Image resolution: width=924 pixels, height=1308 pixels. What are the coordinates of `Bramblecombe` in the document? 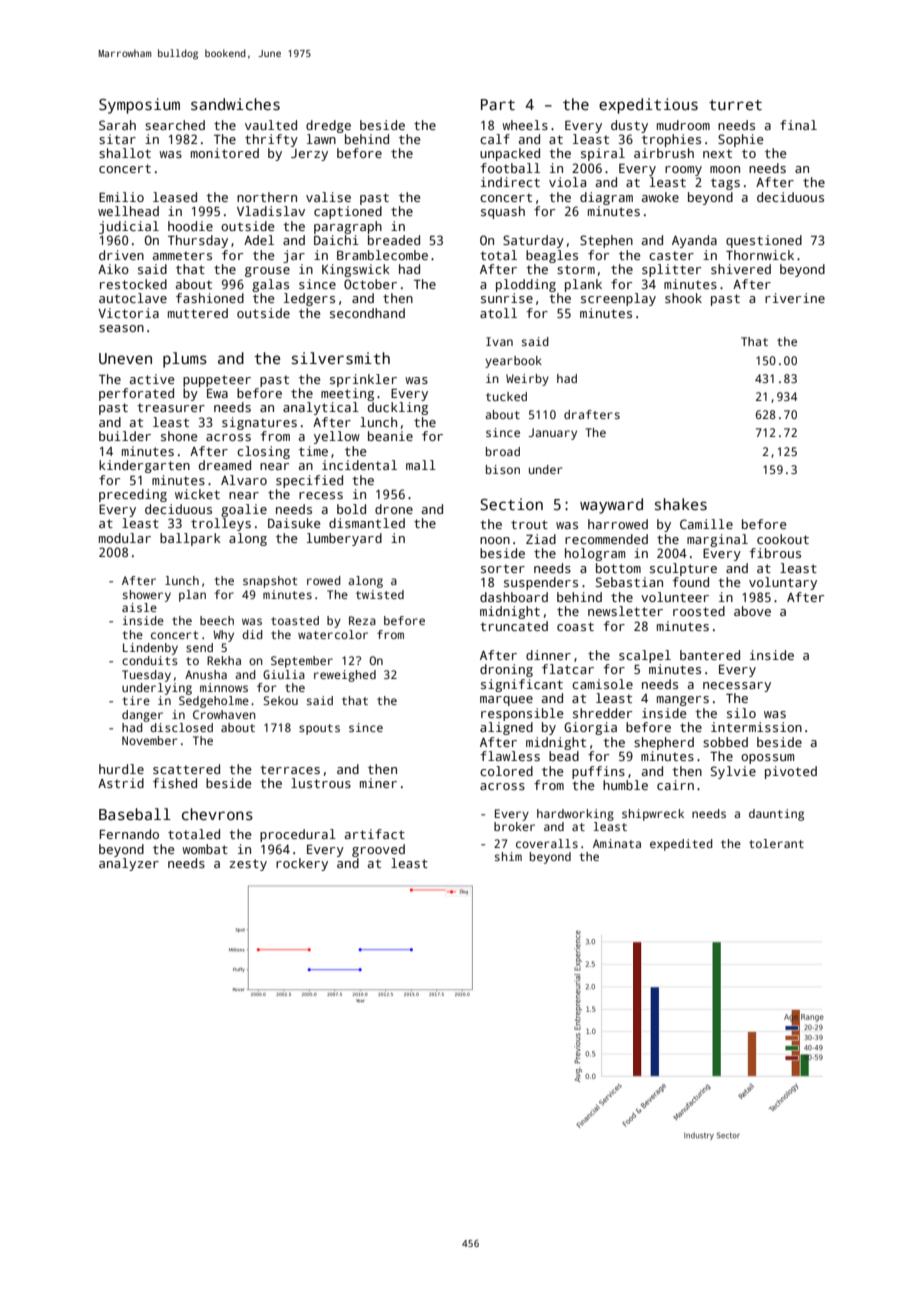 It's located at (382, 255).
